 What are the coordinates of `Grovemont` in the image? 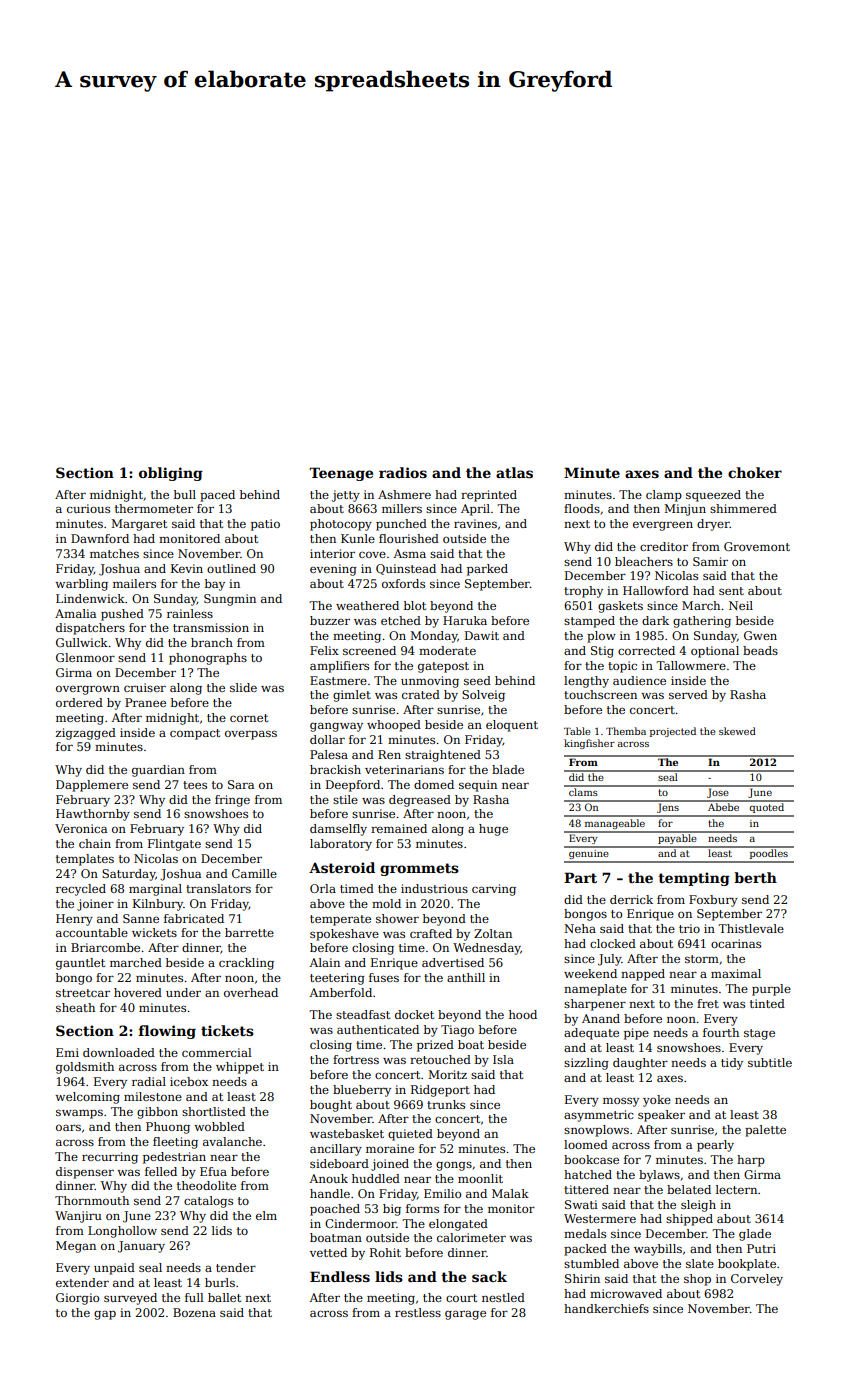 It's located at (757, 546).
